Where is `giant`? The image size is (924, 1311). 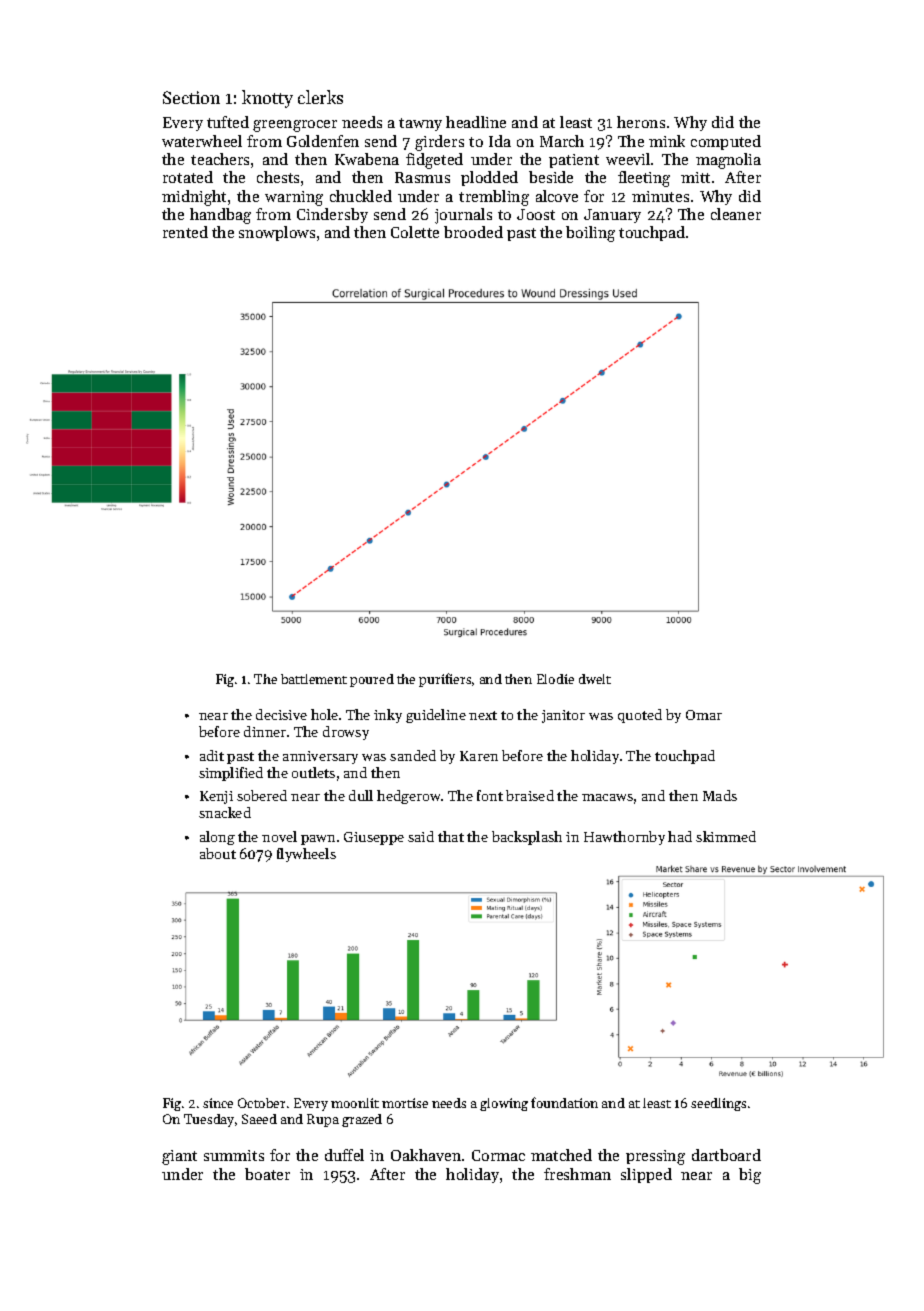
giant is located at coordinates (179, 1157).
